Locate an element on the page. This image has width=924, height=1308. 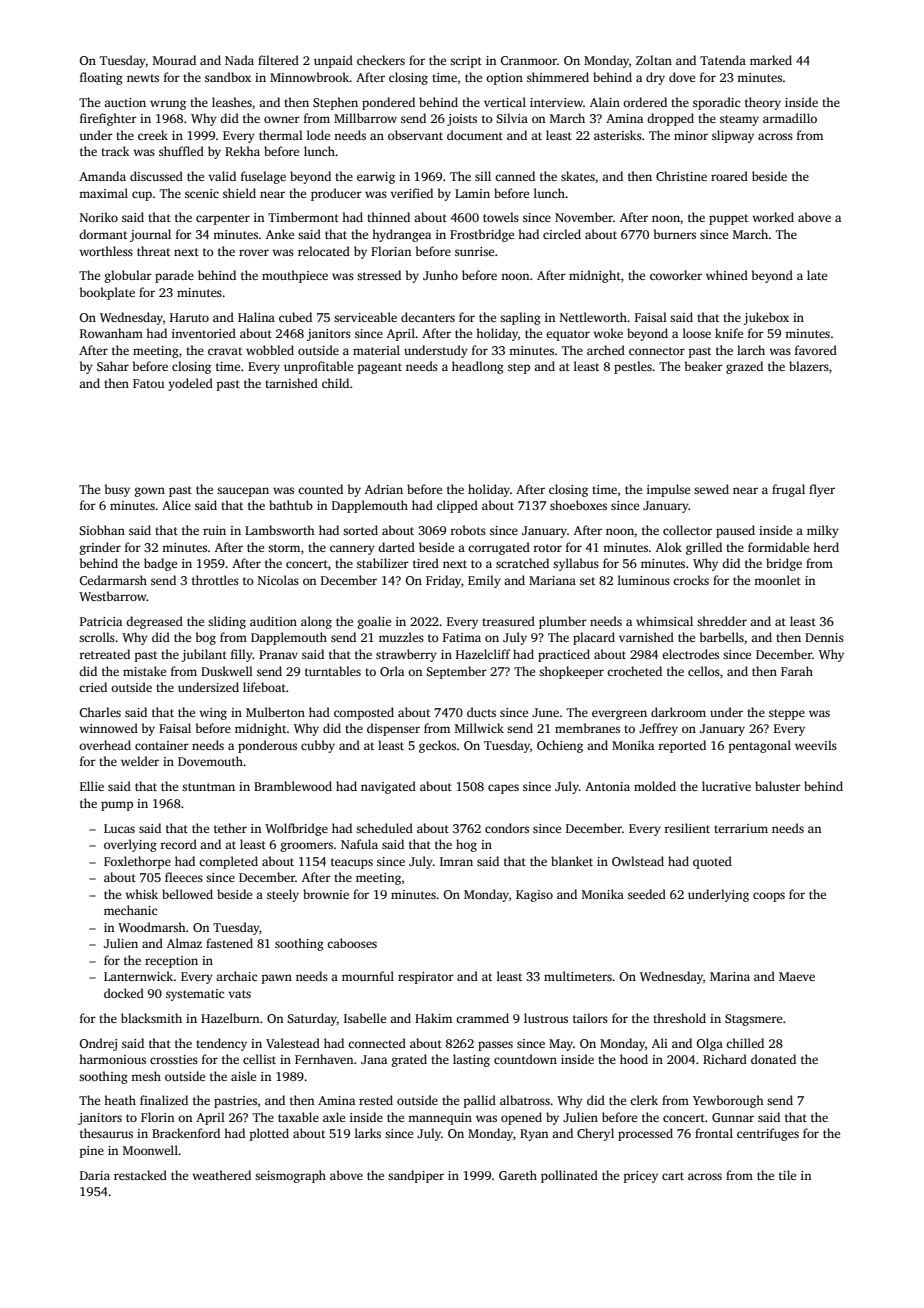
Millwick is located at coordinates (479, 728).
